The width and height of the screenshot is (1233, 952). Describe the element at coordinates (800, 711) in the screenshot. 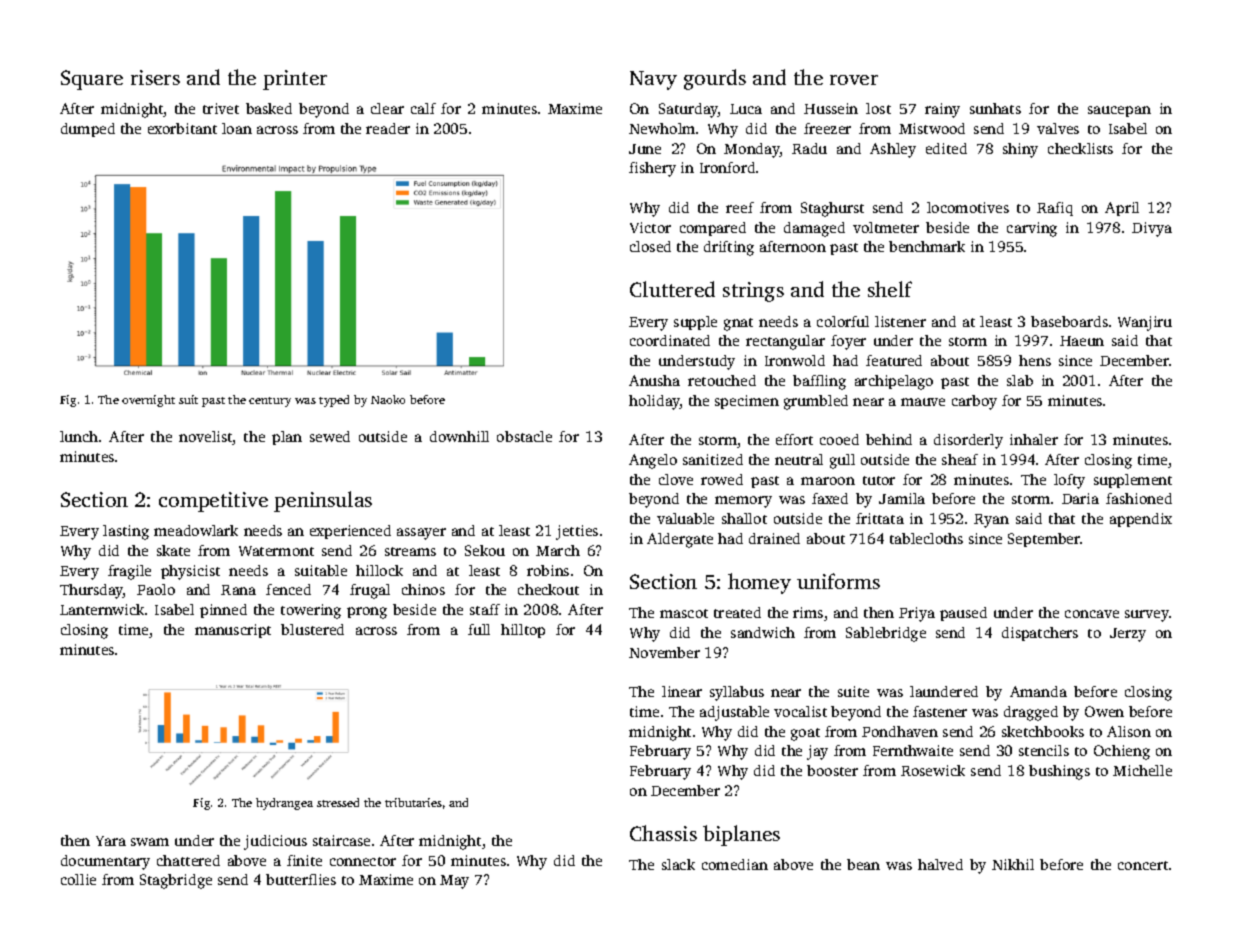

I see `vocalist` at that location.
